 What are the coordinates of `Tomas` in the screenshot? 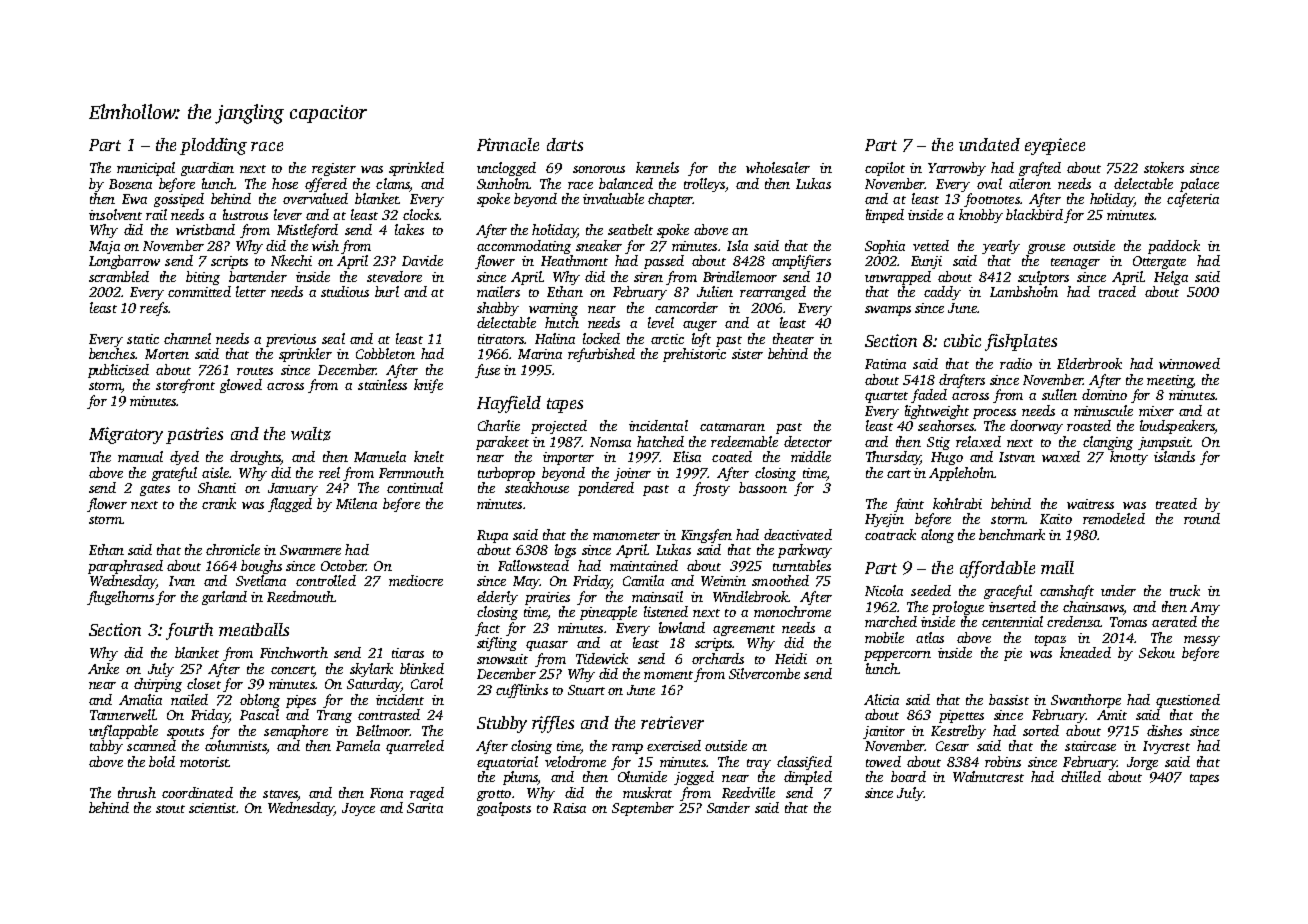 It's located at (1128, 622).
